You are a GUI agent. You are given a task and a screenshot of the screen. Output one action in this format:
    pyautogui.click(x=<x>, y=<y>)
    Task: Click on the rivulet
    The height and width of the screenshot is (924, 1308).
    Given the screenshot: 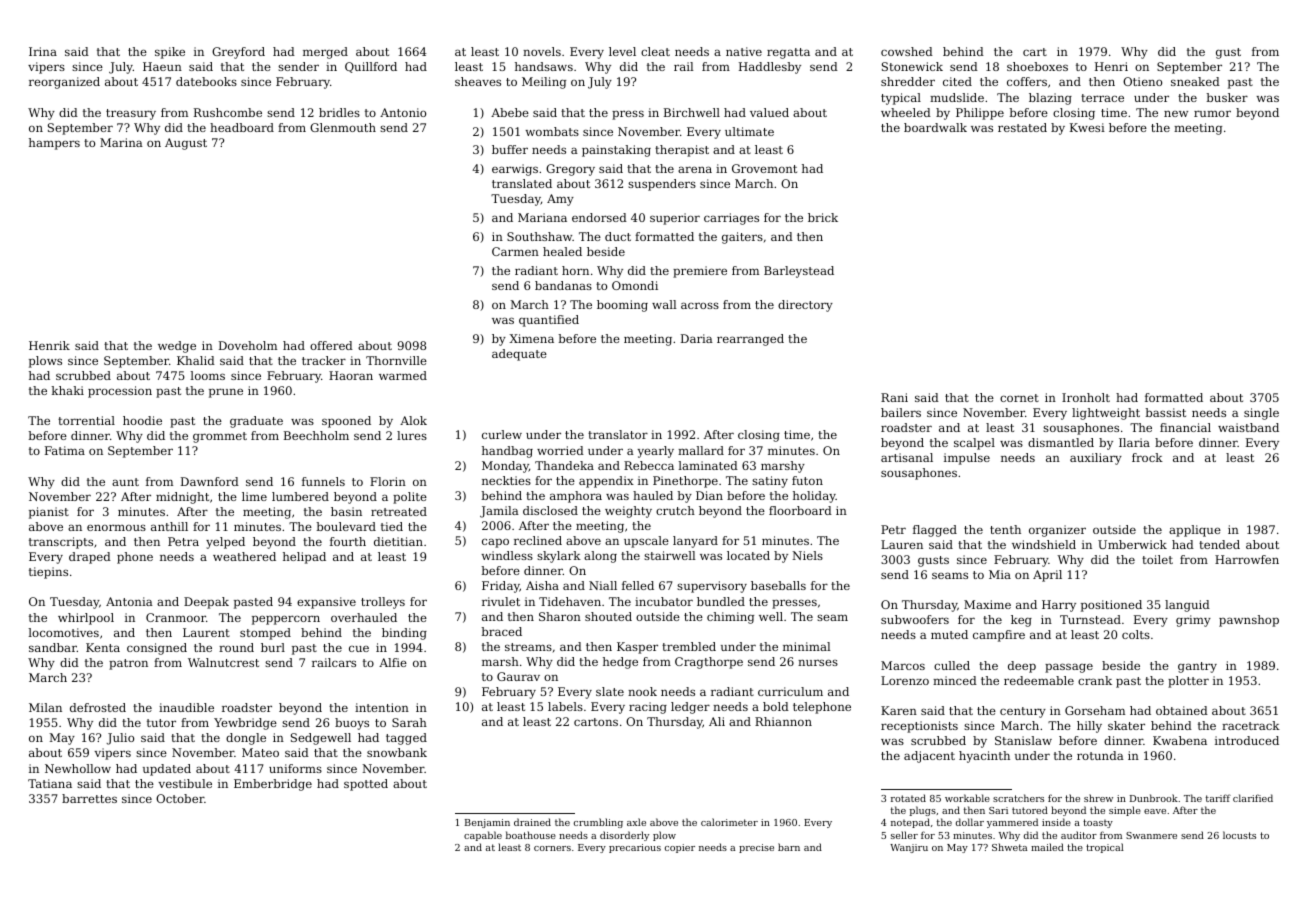 What is the action you would take?
    pyautogui.click(x=501, y=601)
